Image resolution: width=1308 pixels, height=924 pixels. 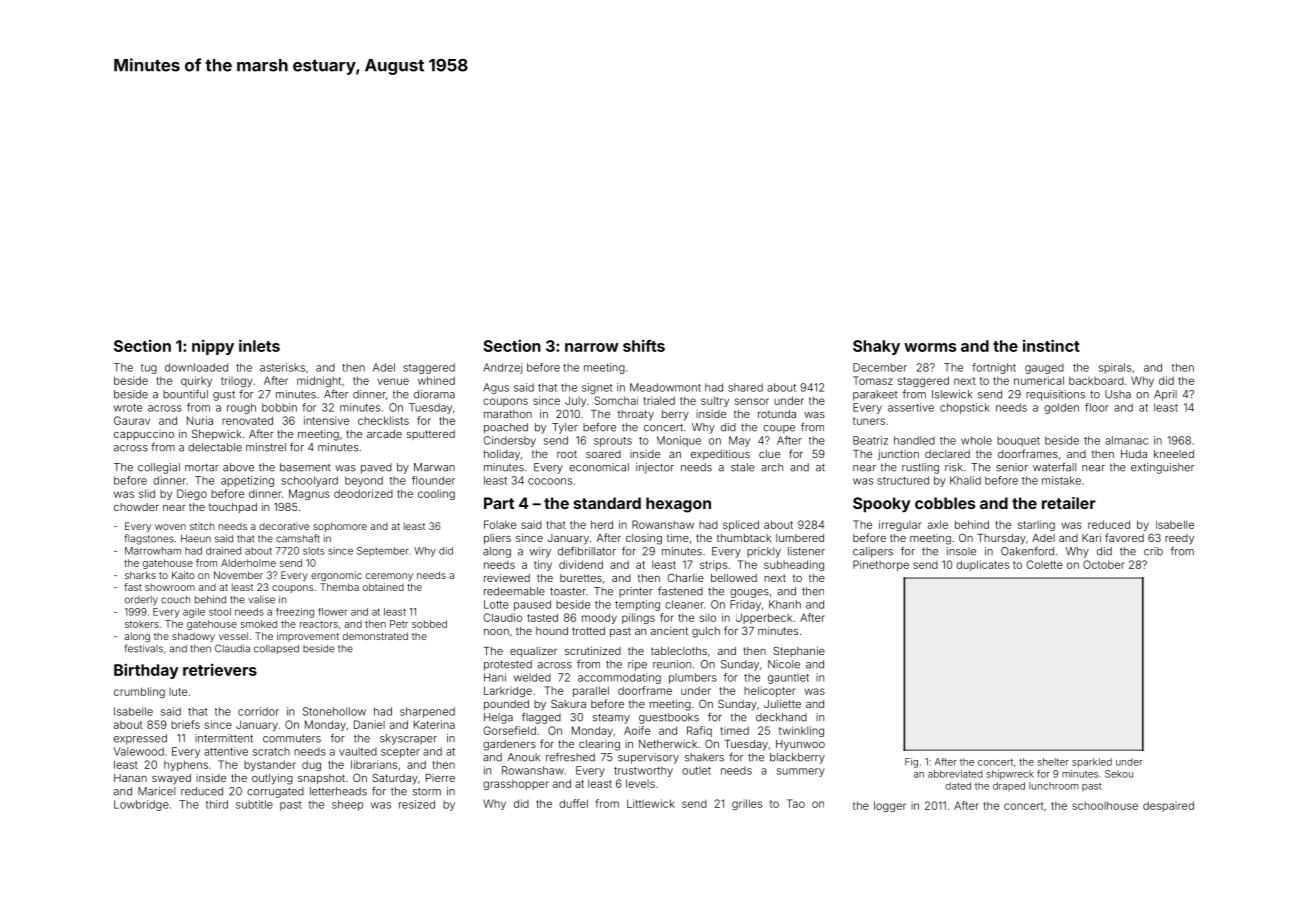 I want to click on pounded, so click(x=506, y=705).
